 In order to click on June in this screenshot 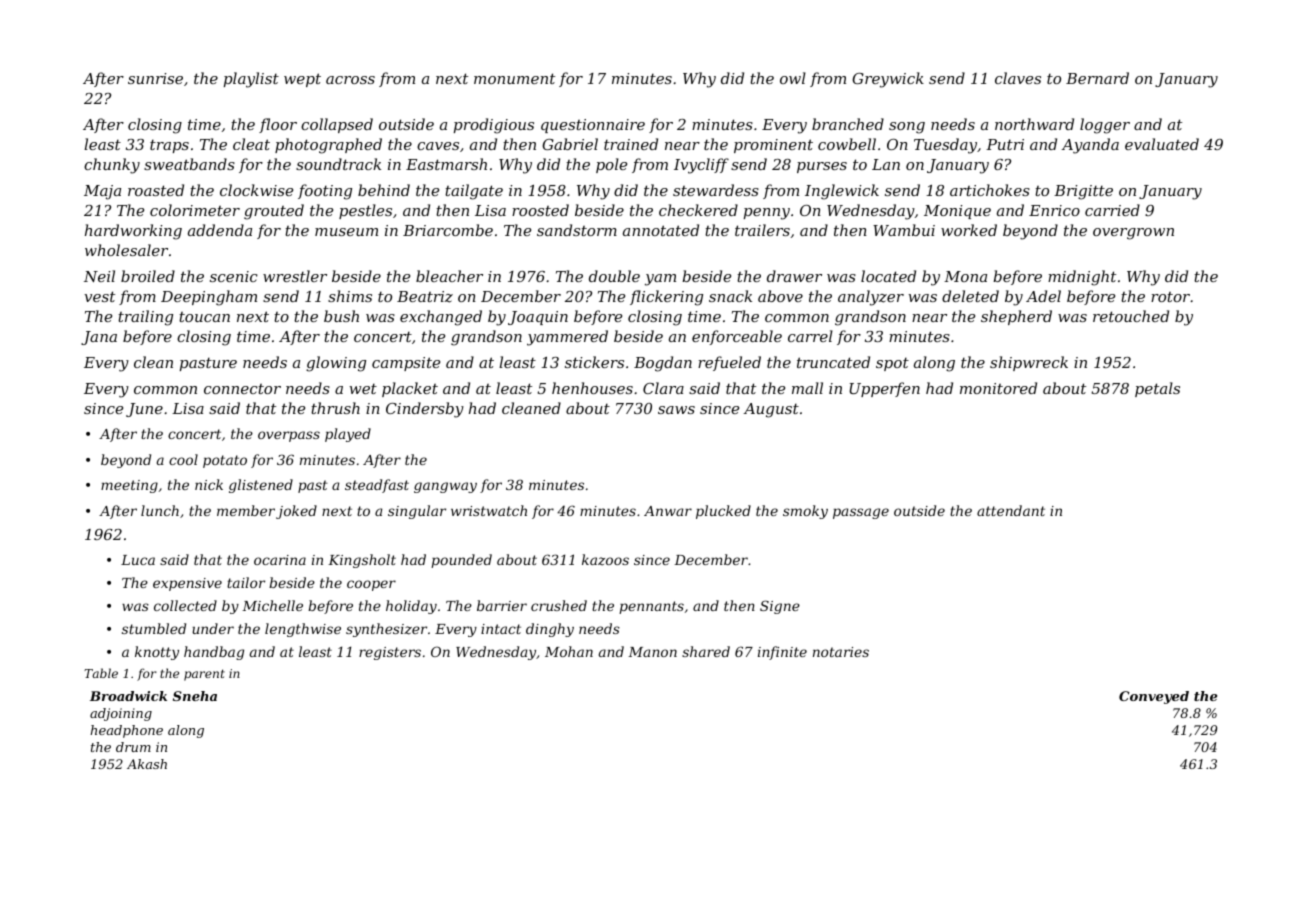, I will do `click(144, 410)`.
